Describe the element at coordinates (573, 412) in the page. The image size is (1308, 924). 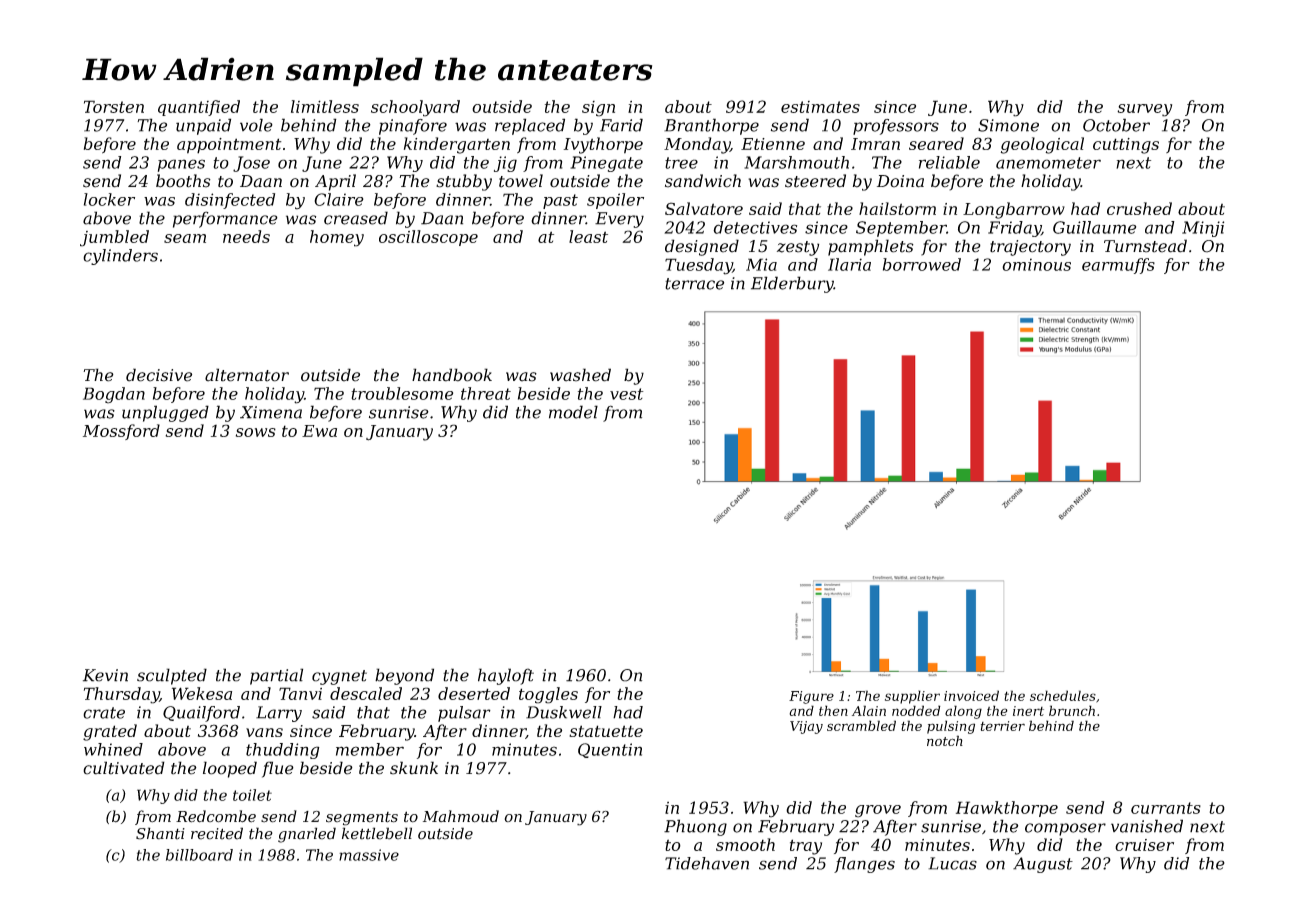
I see `model` at that location.
